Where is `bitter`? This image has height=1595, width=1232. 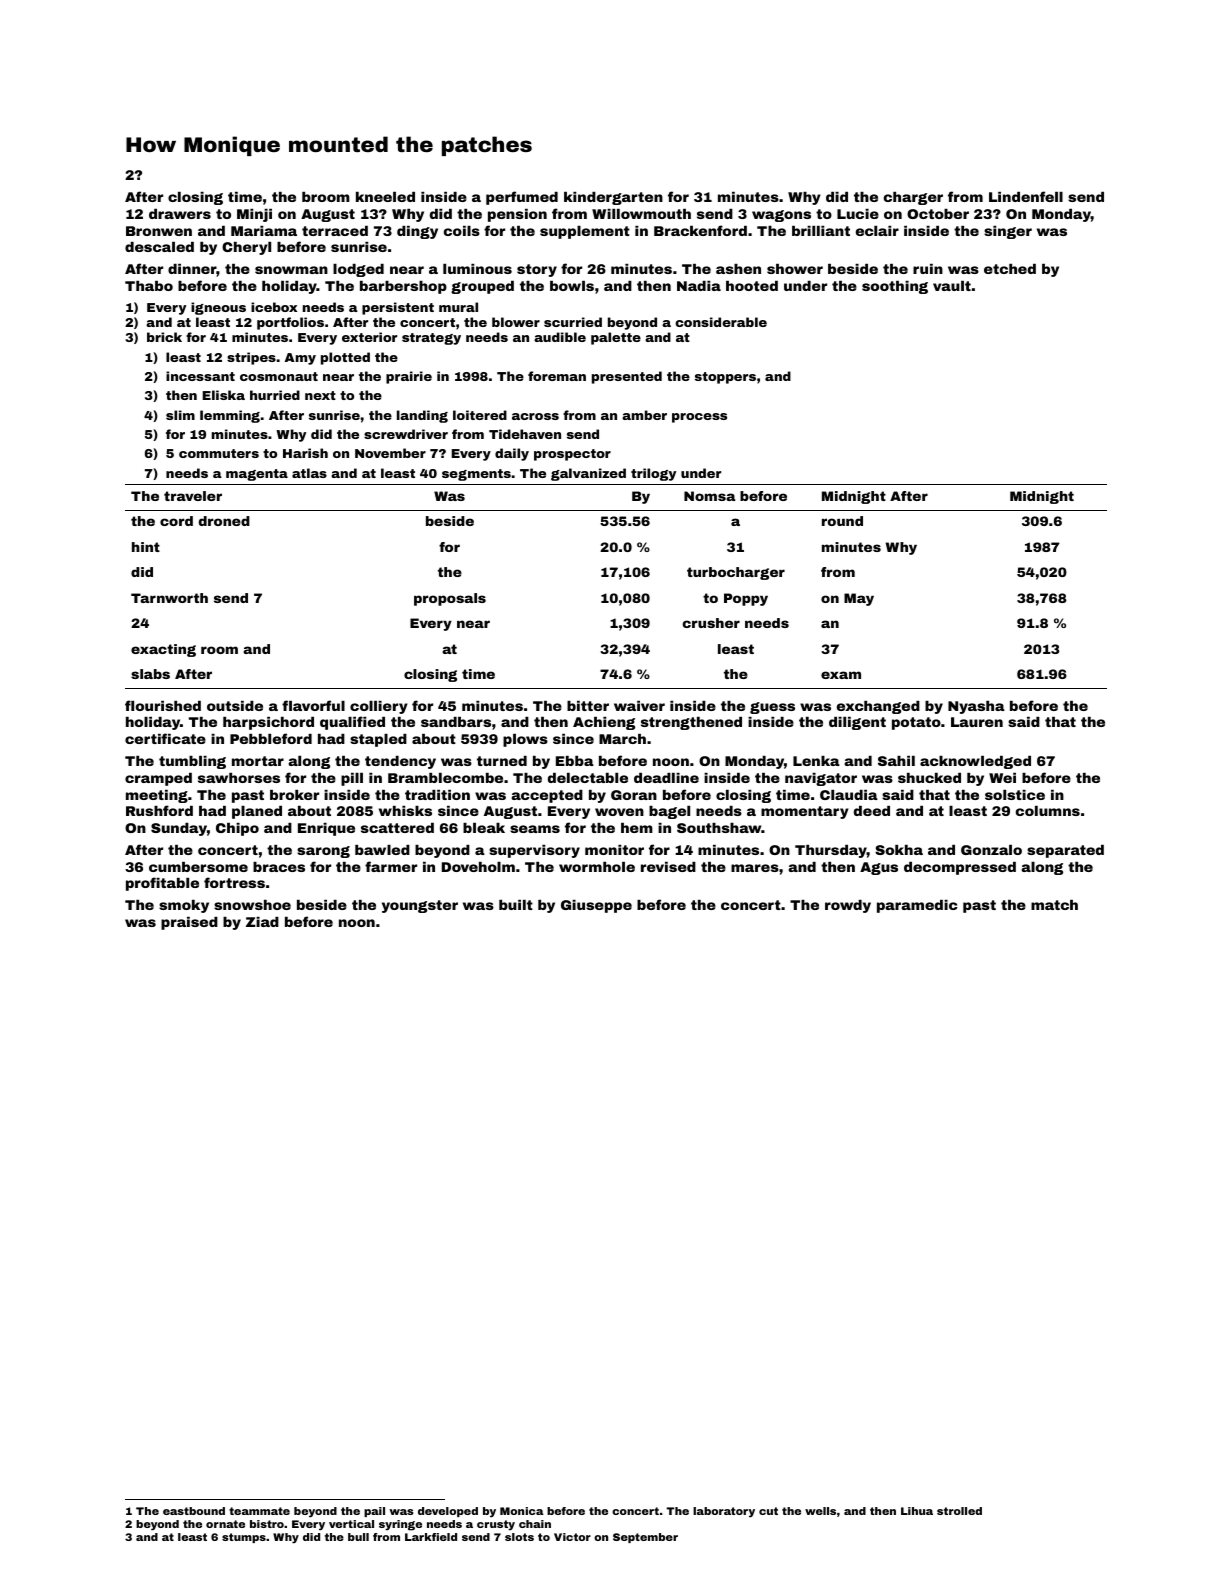 bitter is located at coordinates (588, 706).
